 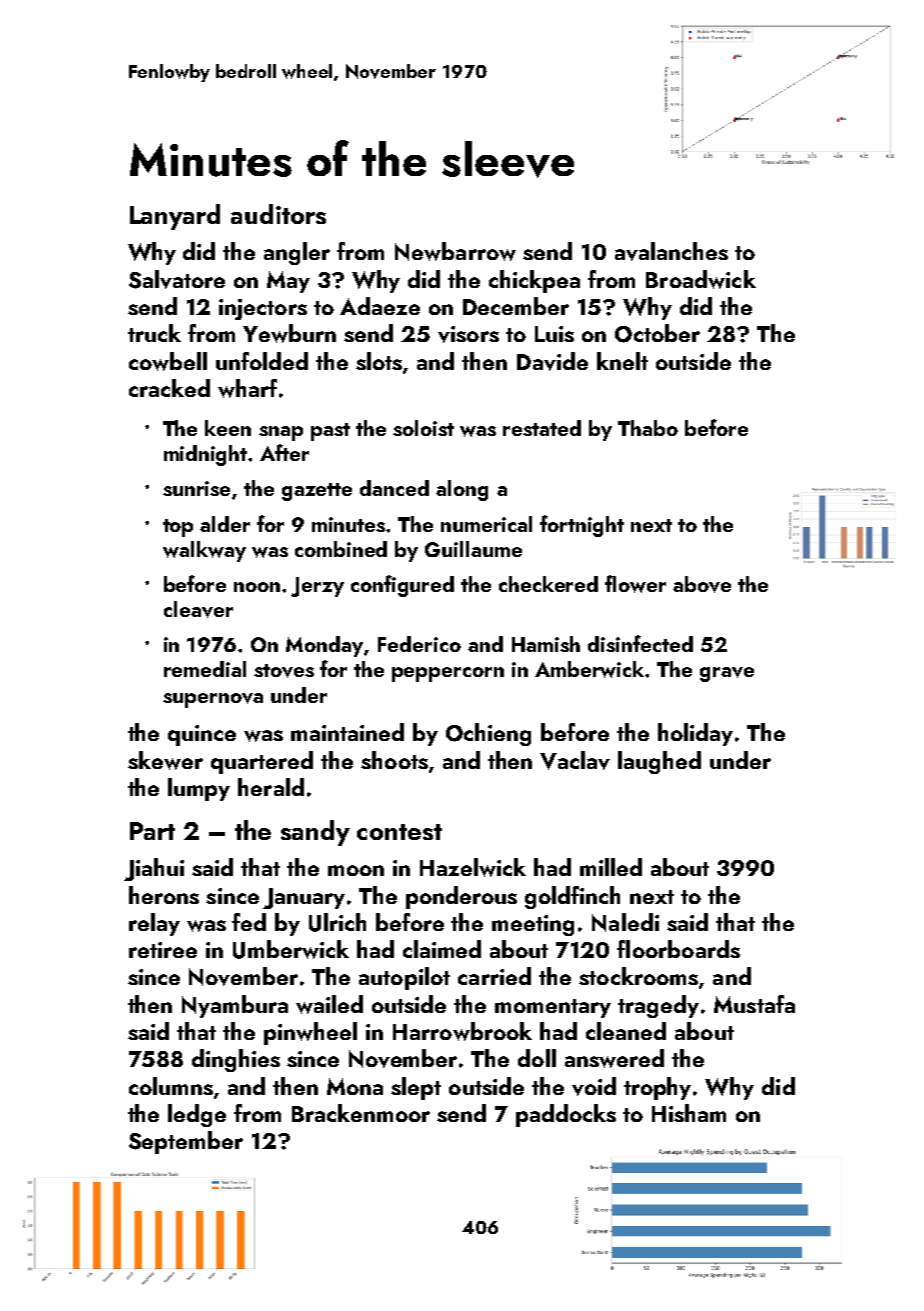 What do you see at coordinates (361, 1113) in the document?
I see `Brackenmoor` at bounding box center [361, 1113].
